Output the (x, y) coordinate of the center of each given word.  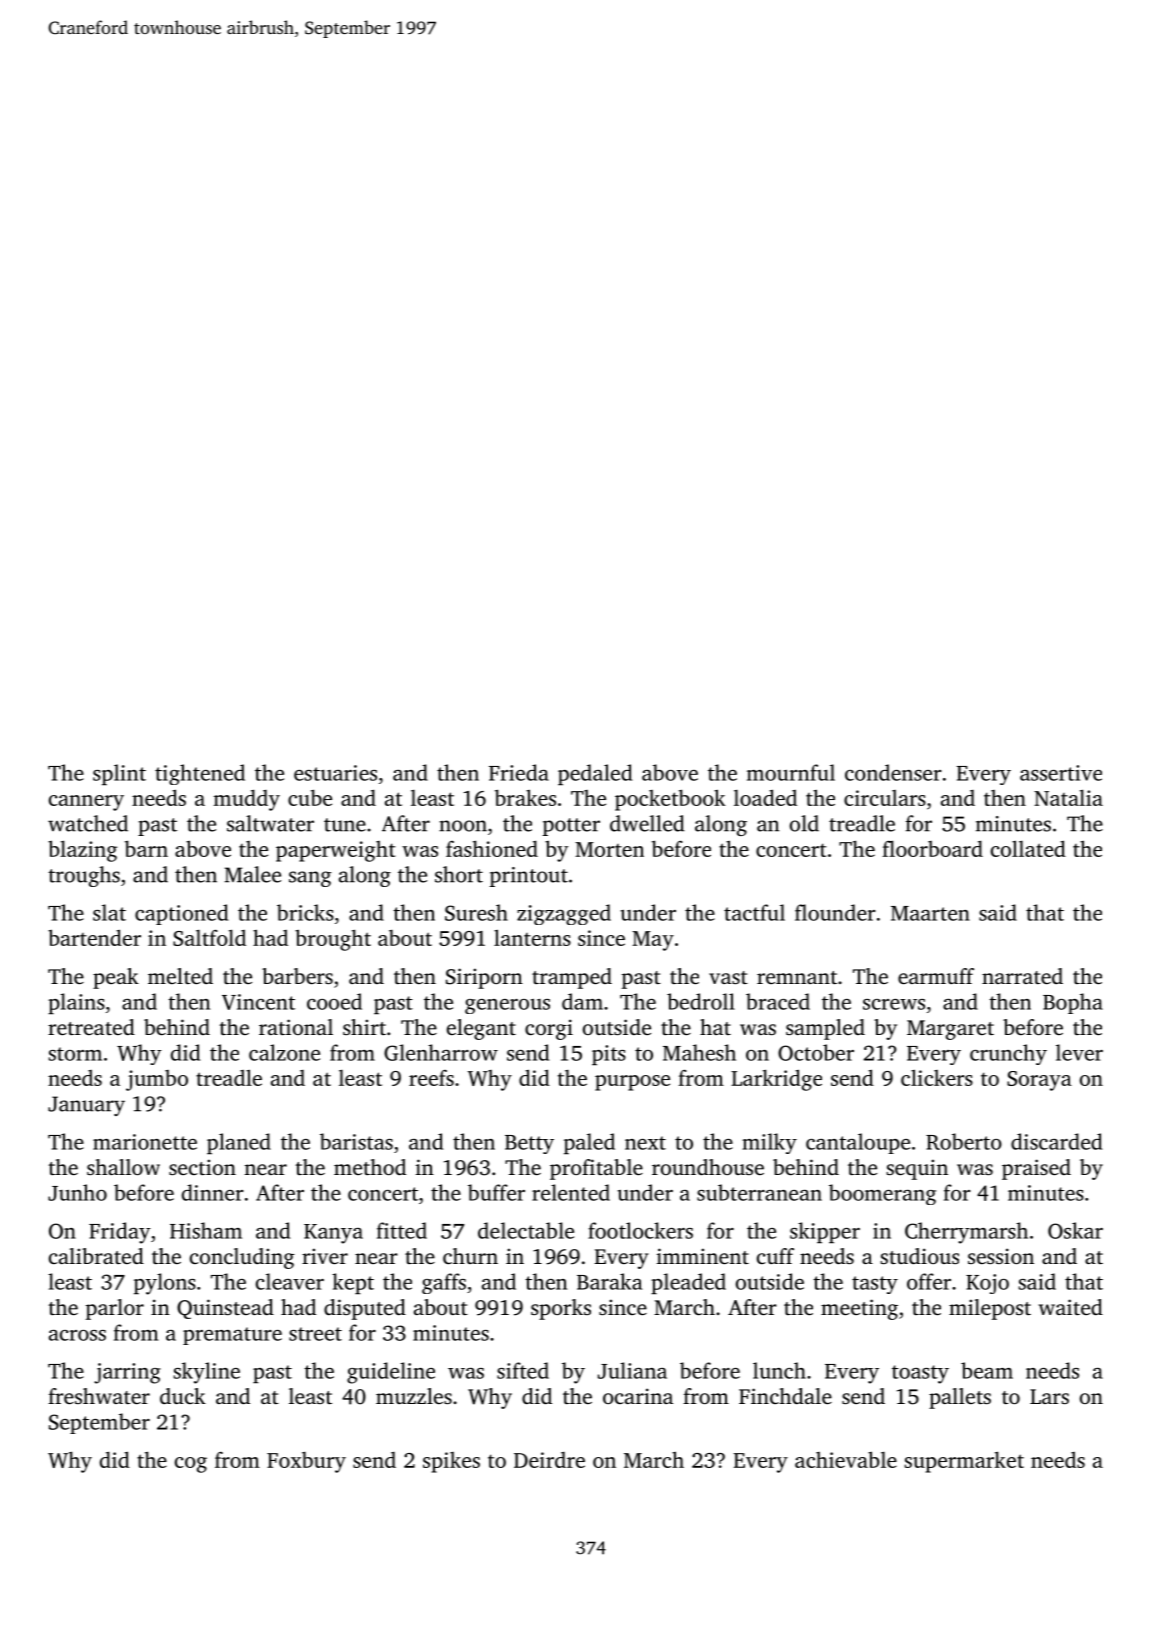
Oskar (1075, 1230)
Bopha (1073, 1003)
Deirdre (549, 1460)
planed (239, 1143)
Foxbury (306, 1462)
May (653, 941)
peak (116, 978)
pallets (960, 1398)
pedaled (595, 774)
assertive (1061, 773)
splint (119, 774)
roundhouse (708, 1167)
